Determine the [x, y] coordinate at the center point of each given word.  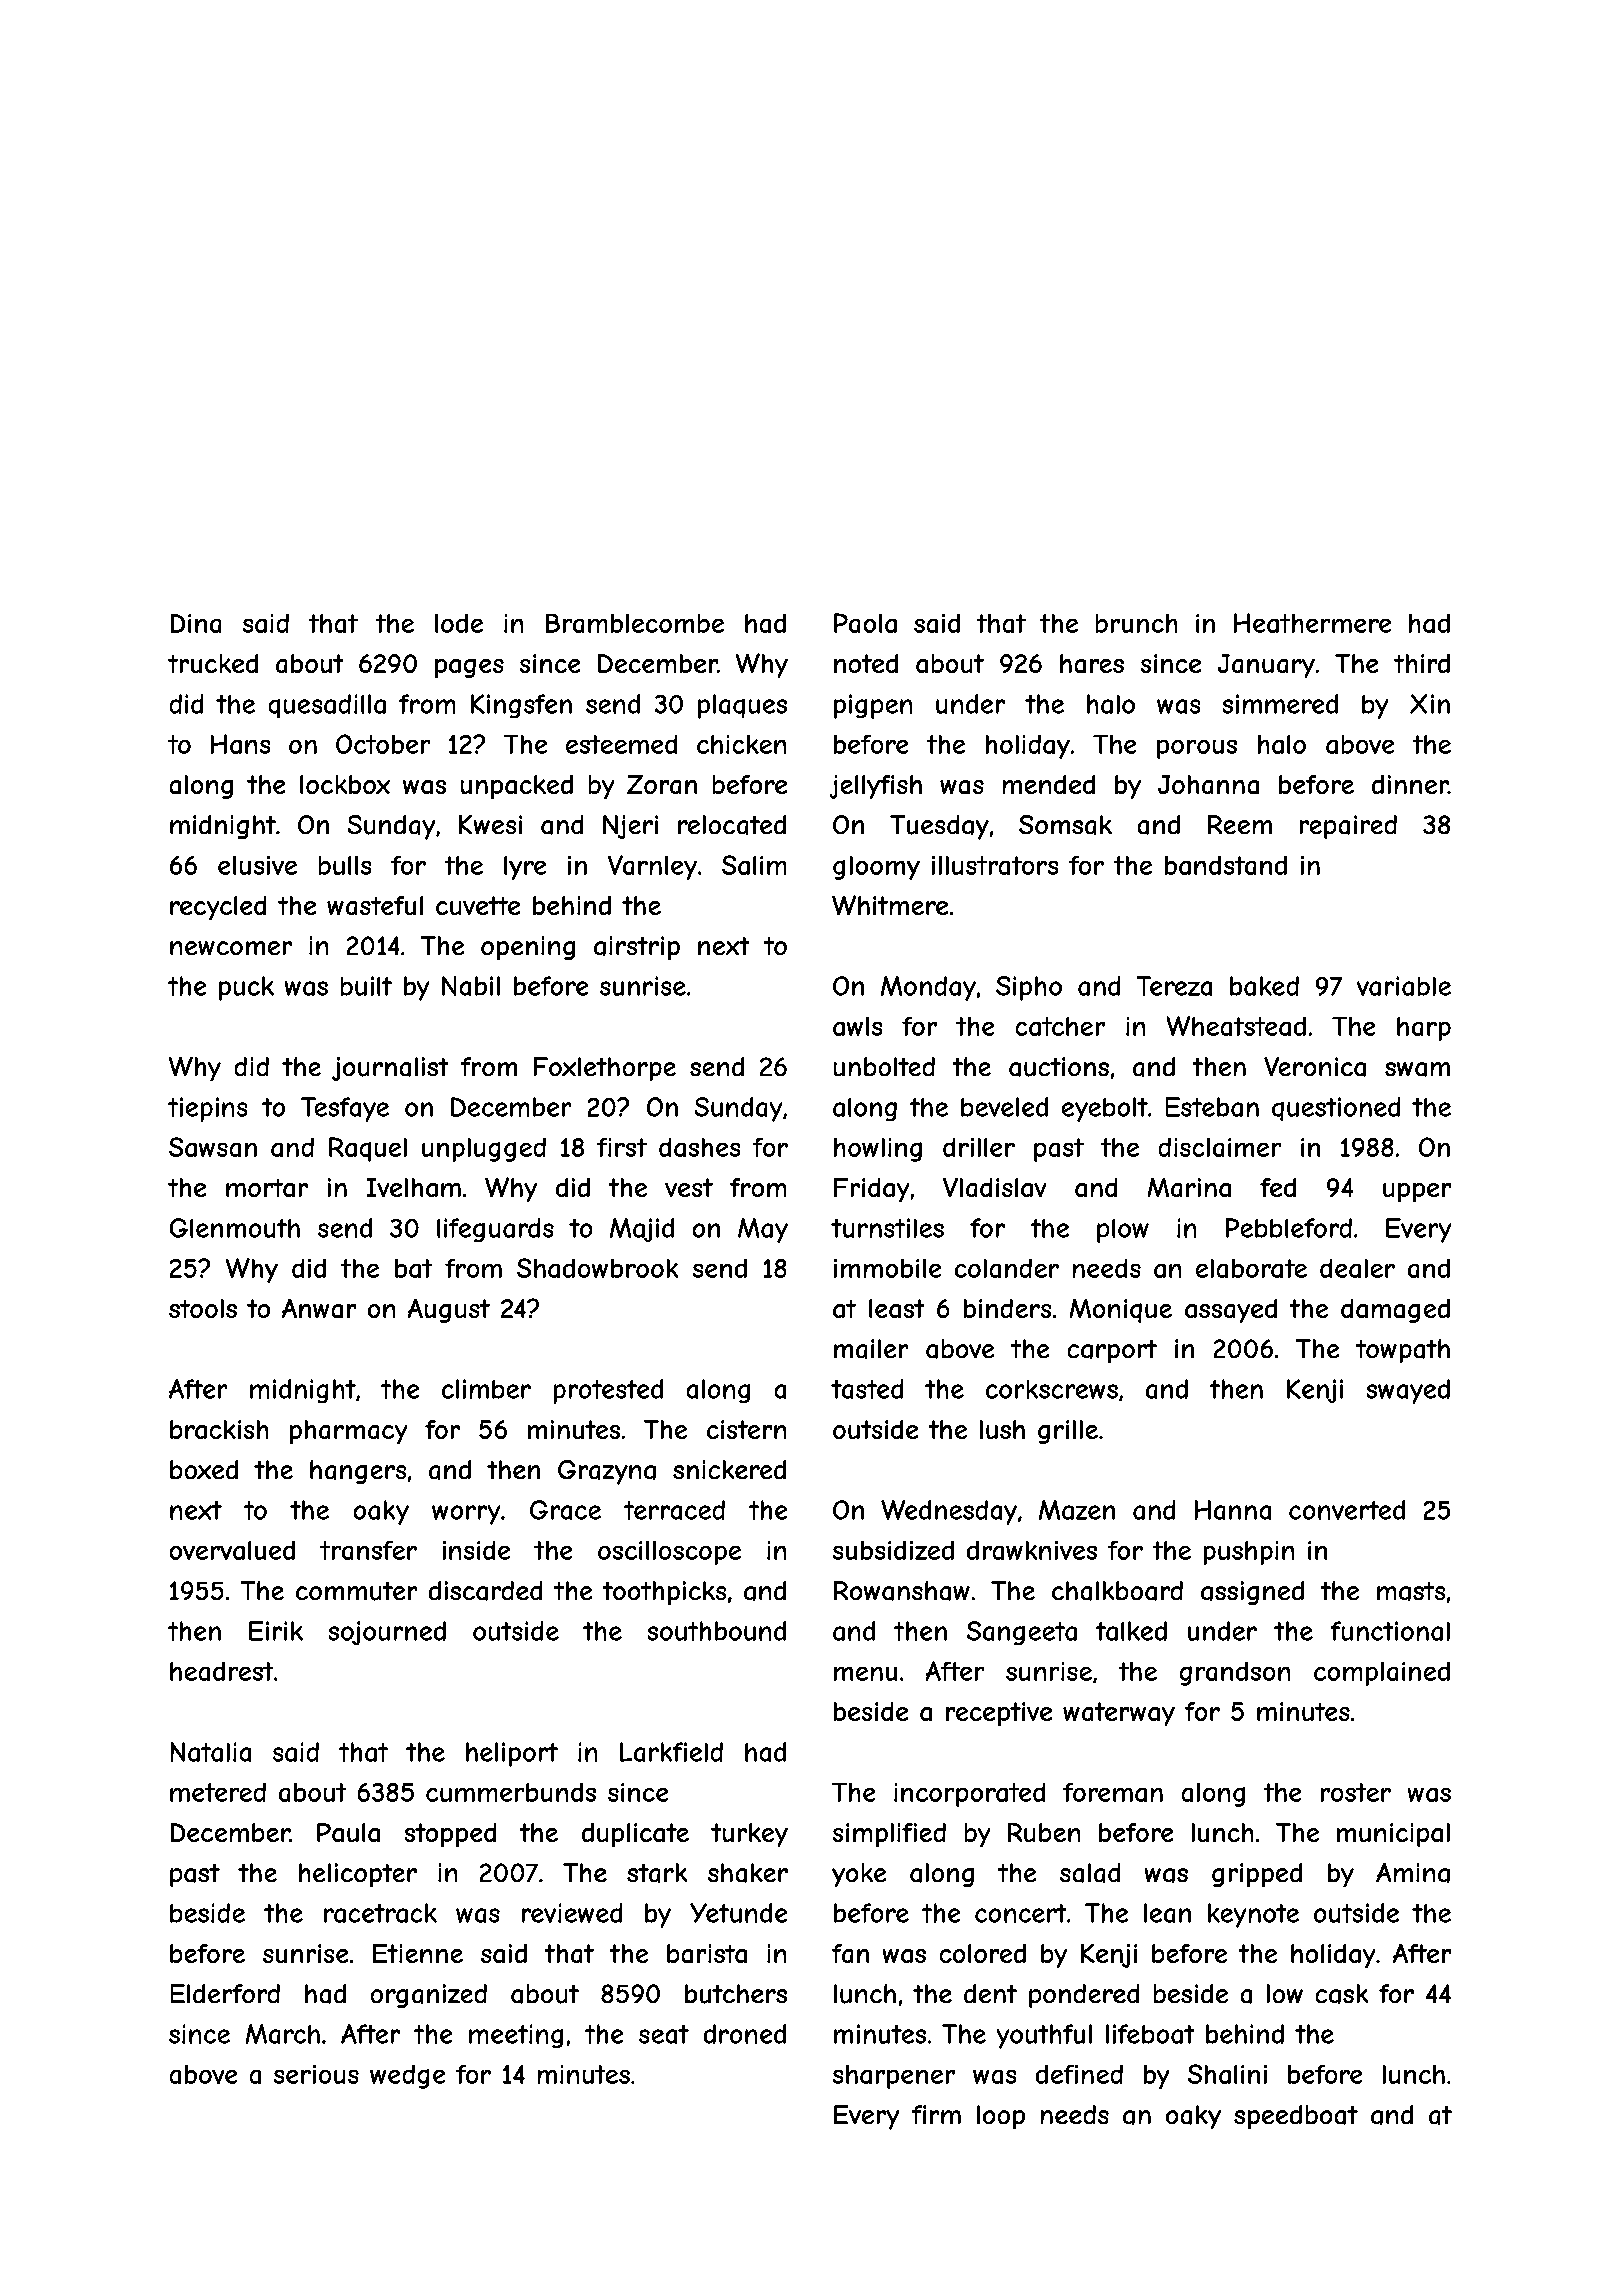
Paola [865, 623]
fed [1278, 1187]
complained [1382, 1674]
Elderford [225, 1993]
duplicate [635, 1835]
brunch [1136, 623]
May [763, 1230]
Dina [196, 623]
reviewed [572, 1913]
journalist [390, 1069]
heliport [512, 1754]
